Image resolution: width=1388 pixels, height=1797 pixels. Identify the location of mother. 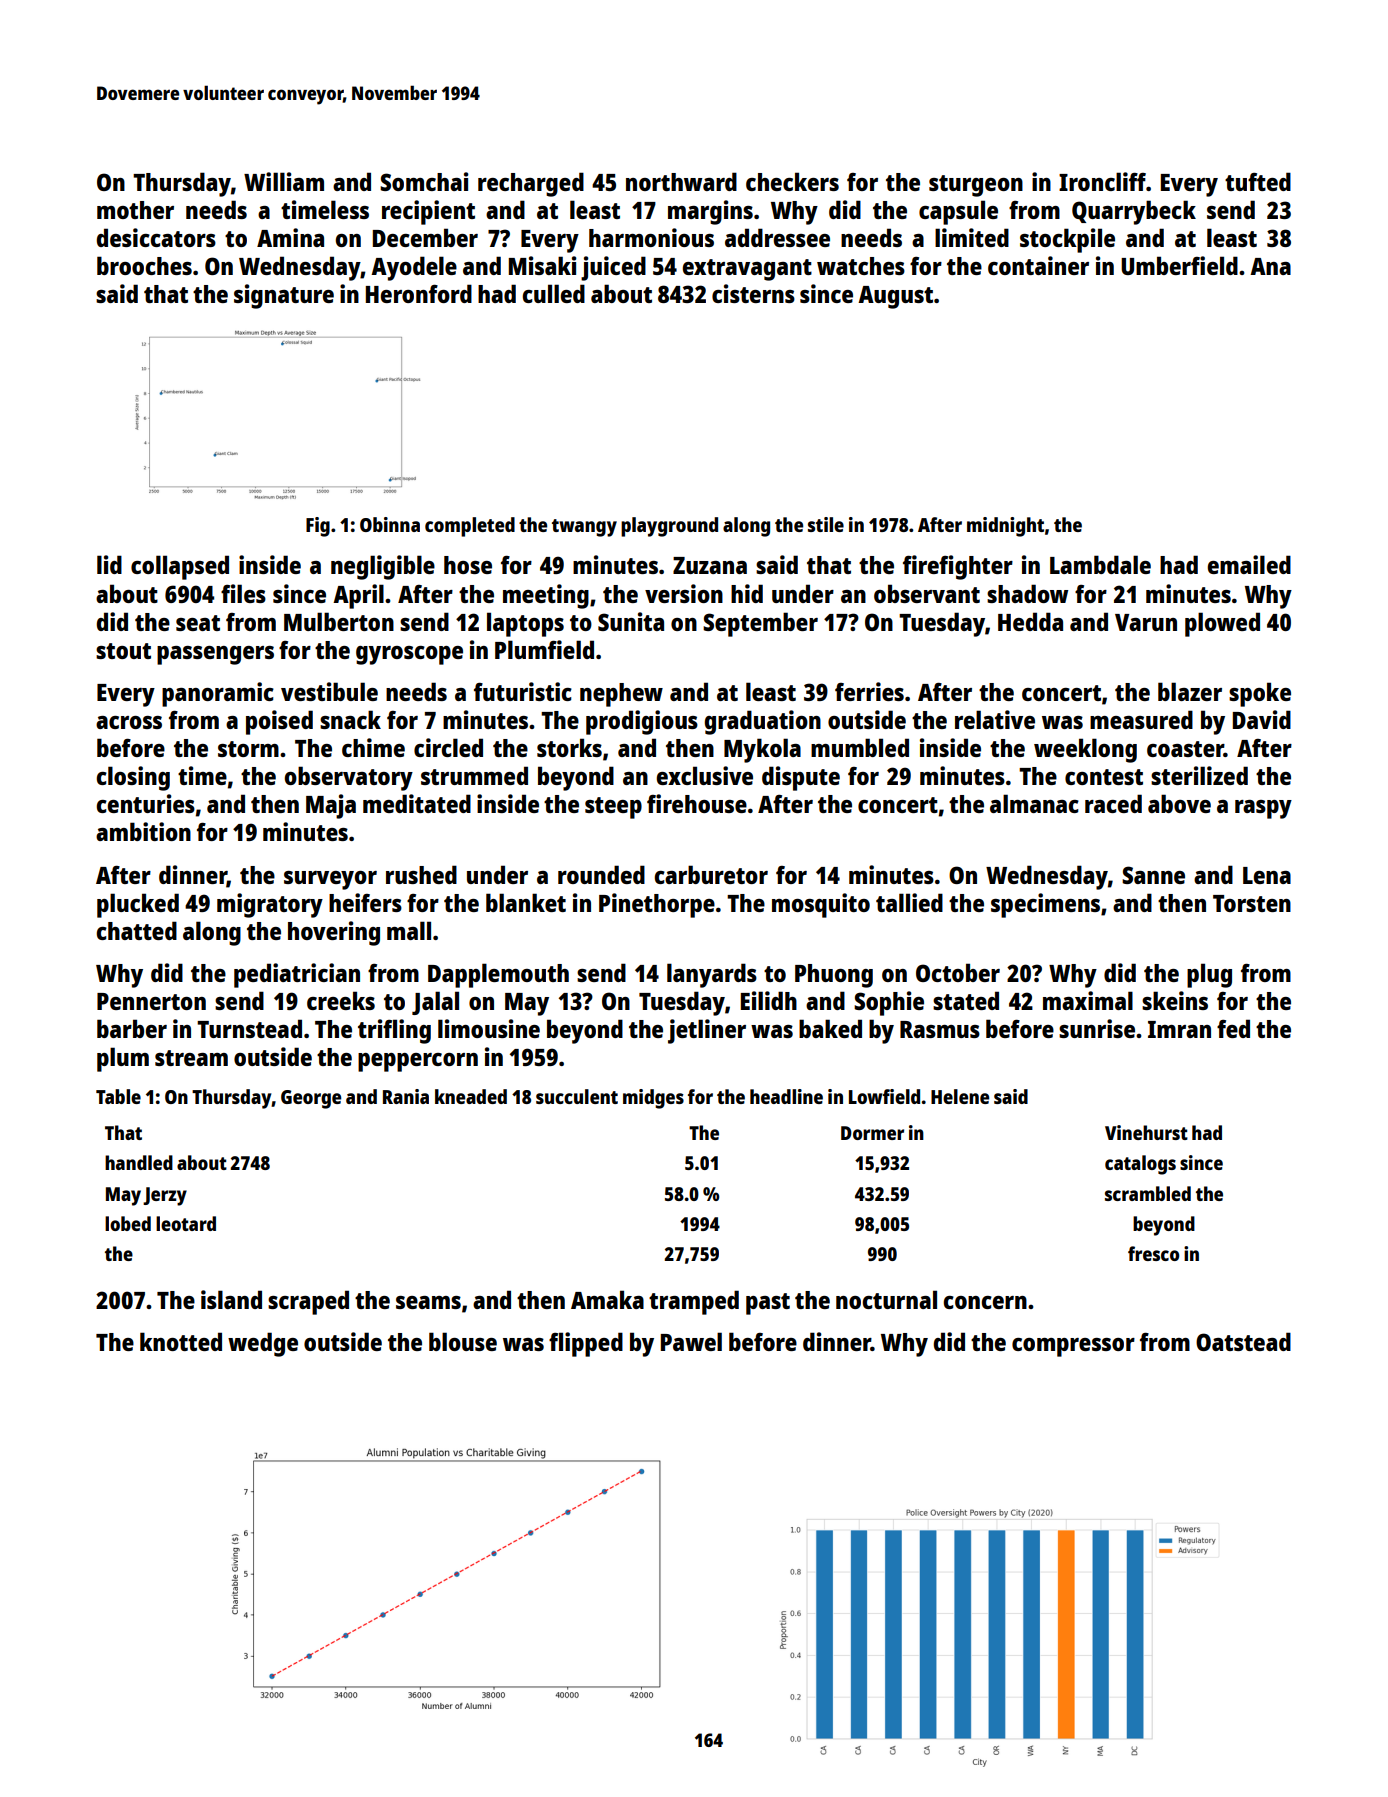
(135, 210).
